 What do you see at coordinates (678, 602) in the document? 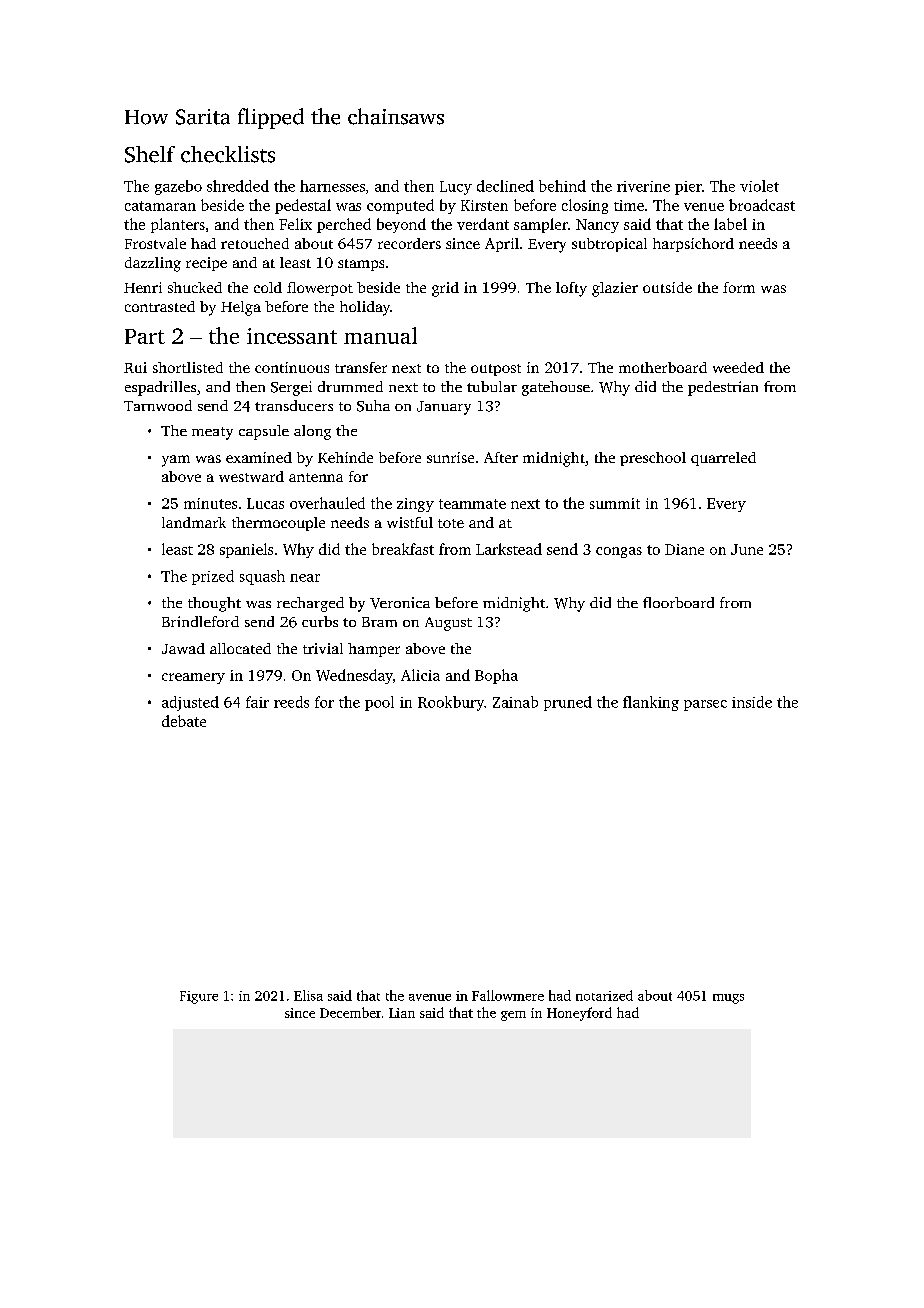
I see `floorboard` at bounding box center [678, 602].
